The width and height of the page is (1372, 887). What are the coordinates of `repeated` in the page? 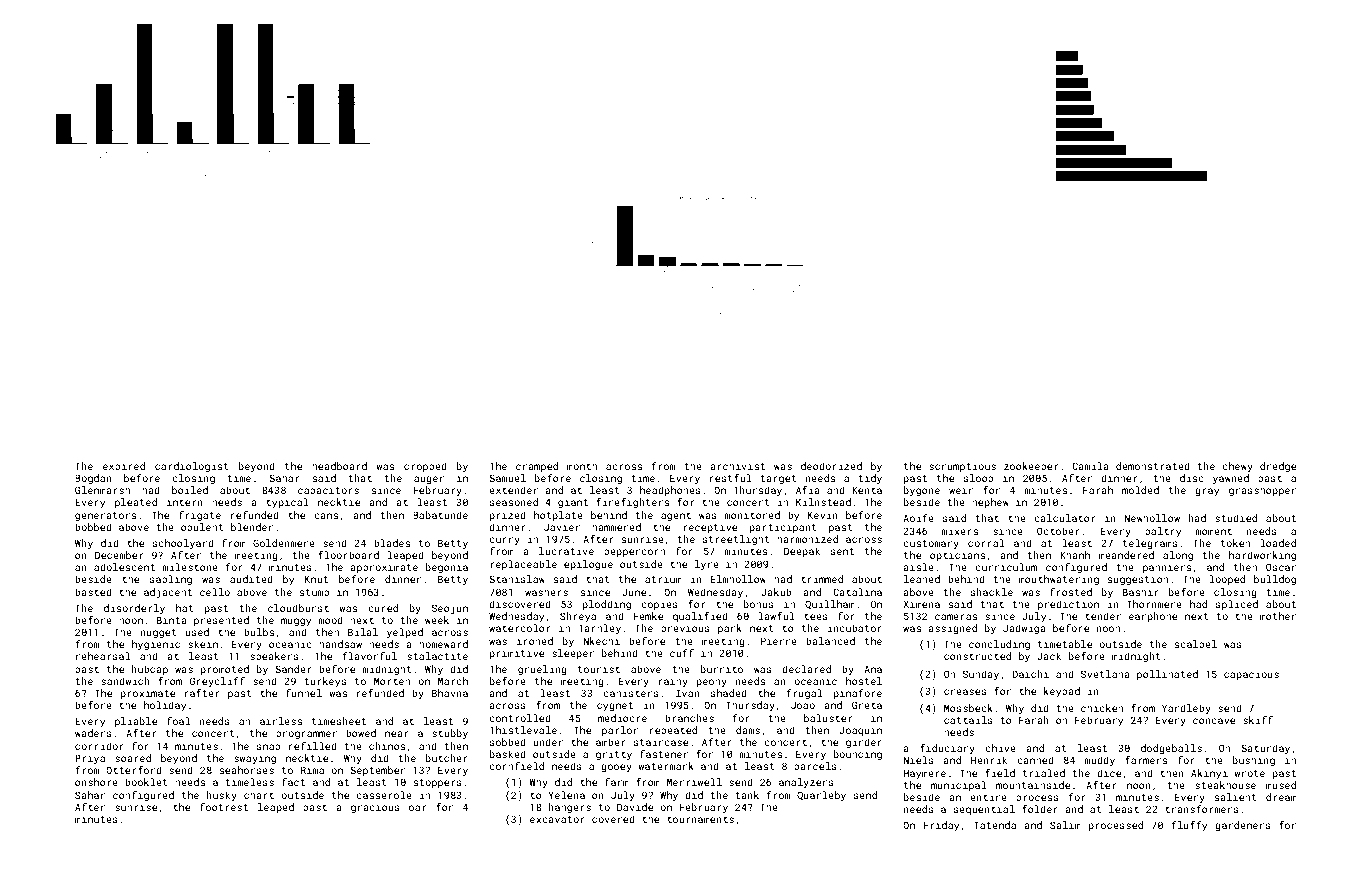 It's located at (673, 731).
